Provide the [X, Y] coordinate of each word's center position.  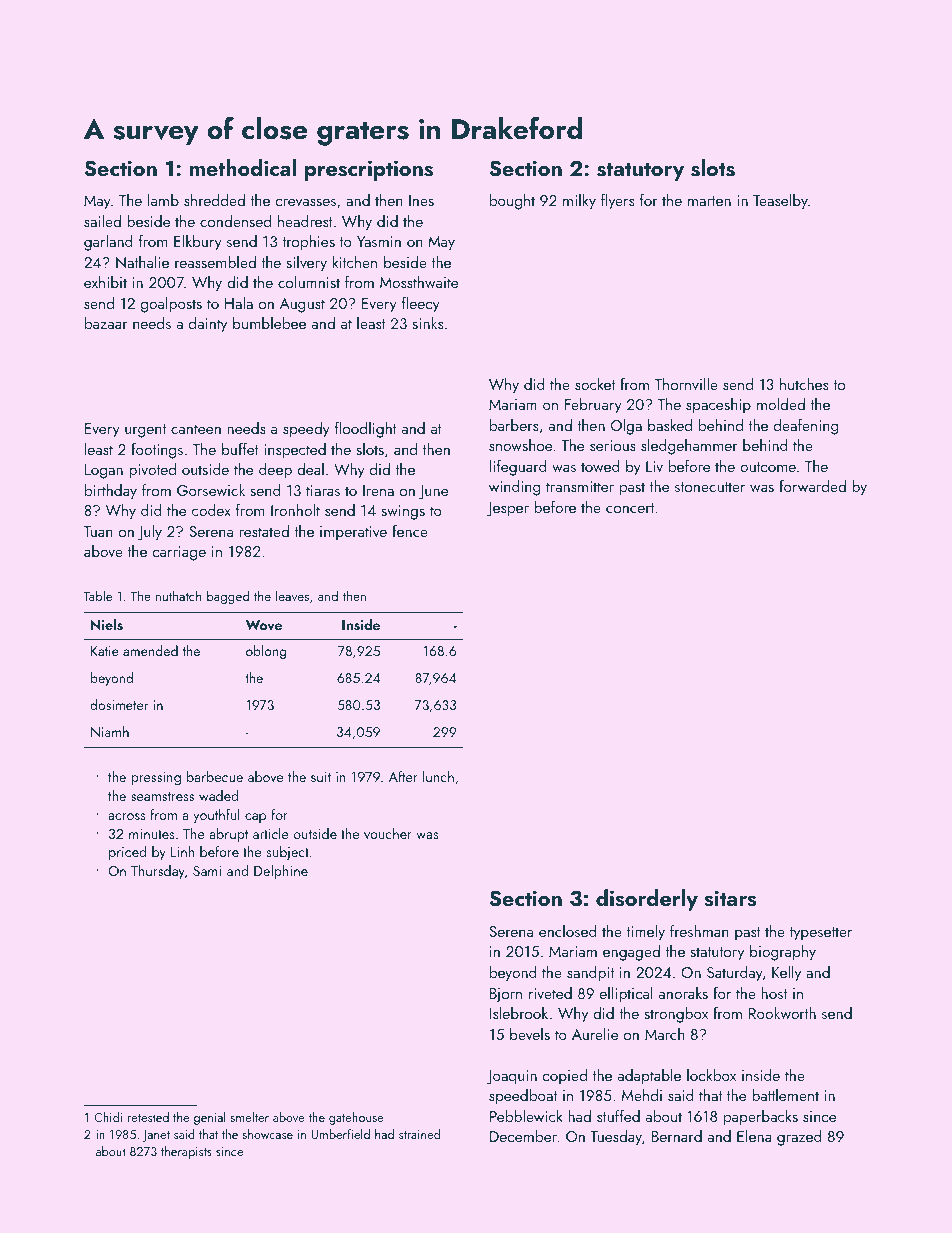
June [433, 492]
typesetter [821, 934]
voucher [388, 833]
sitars [730, 898]
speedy [306, 430]
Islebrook [519, 1013]
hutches [804, 384]
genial [210, 1118]
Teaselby [780, 202]
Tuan [98, 531]
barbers [514, 425]
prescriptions [369, 170]
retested [148, 1117]
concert [630, 508]
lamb [163, 200]
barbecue [215, 776]
